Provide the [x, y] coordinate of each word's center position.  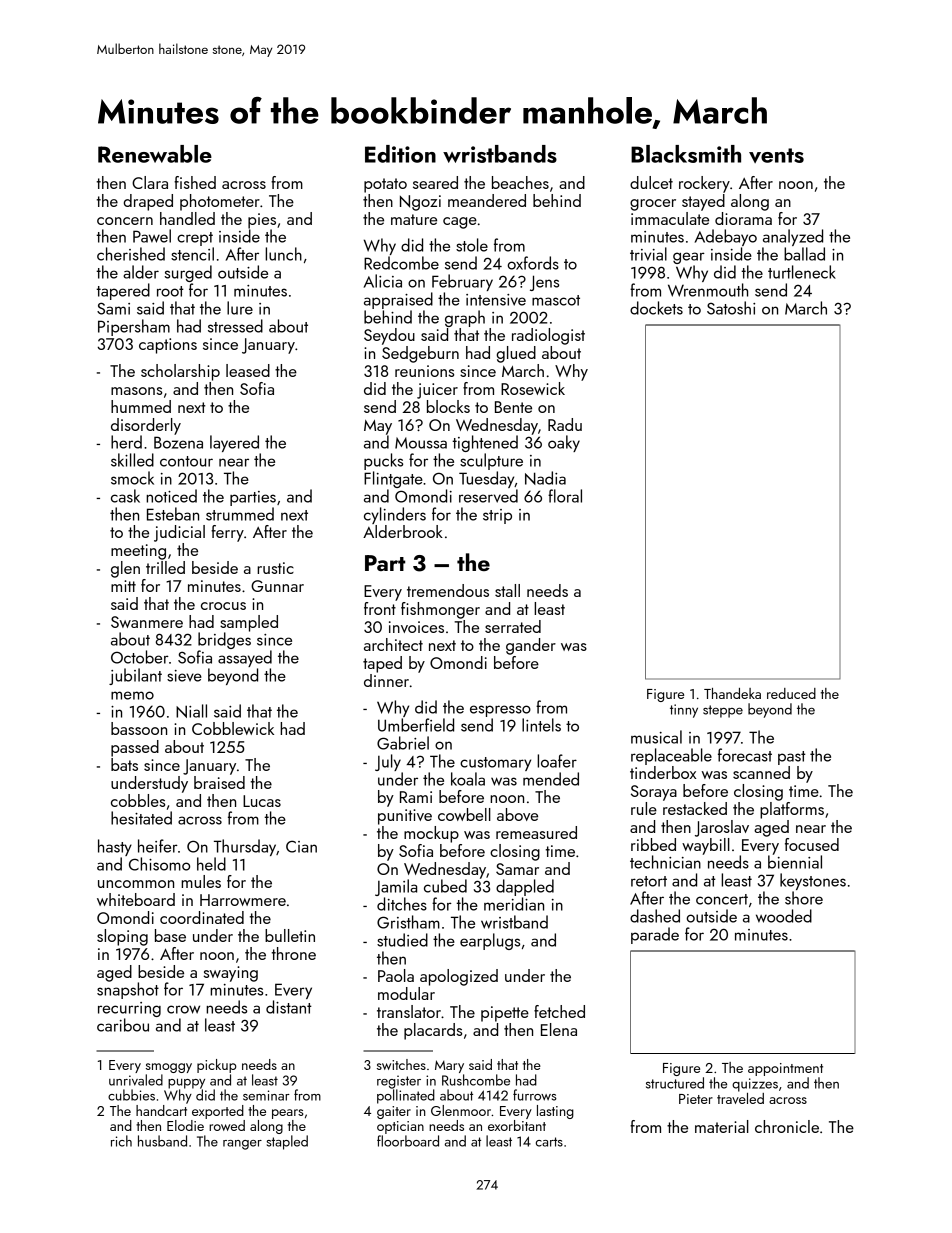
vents [776, 155]
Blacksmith [686, 154]
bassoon [139, 728]
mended [551, 779]
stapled [287, 1142]
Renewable [155, 154]
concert [722, 899]
